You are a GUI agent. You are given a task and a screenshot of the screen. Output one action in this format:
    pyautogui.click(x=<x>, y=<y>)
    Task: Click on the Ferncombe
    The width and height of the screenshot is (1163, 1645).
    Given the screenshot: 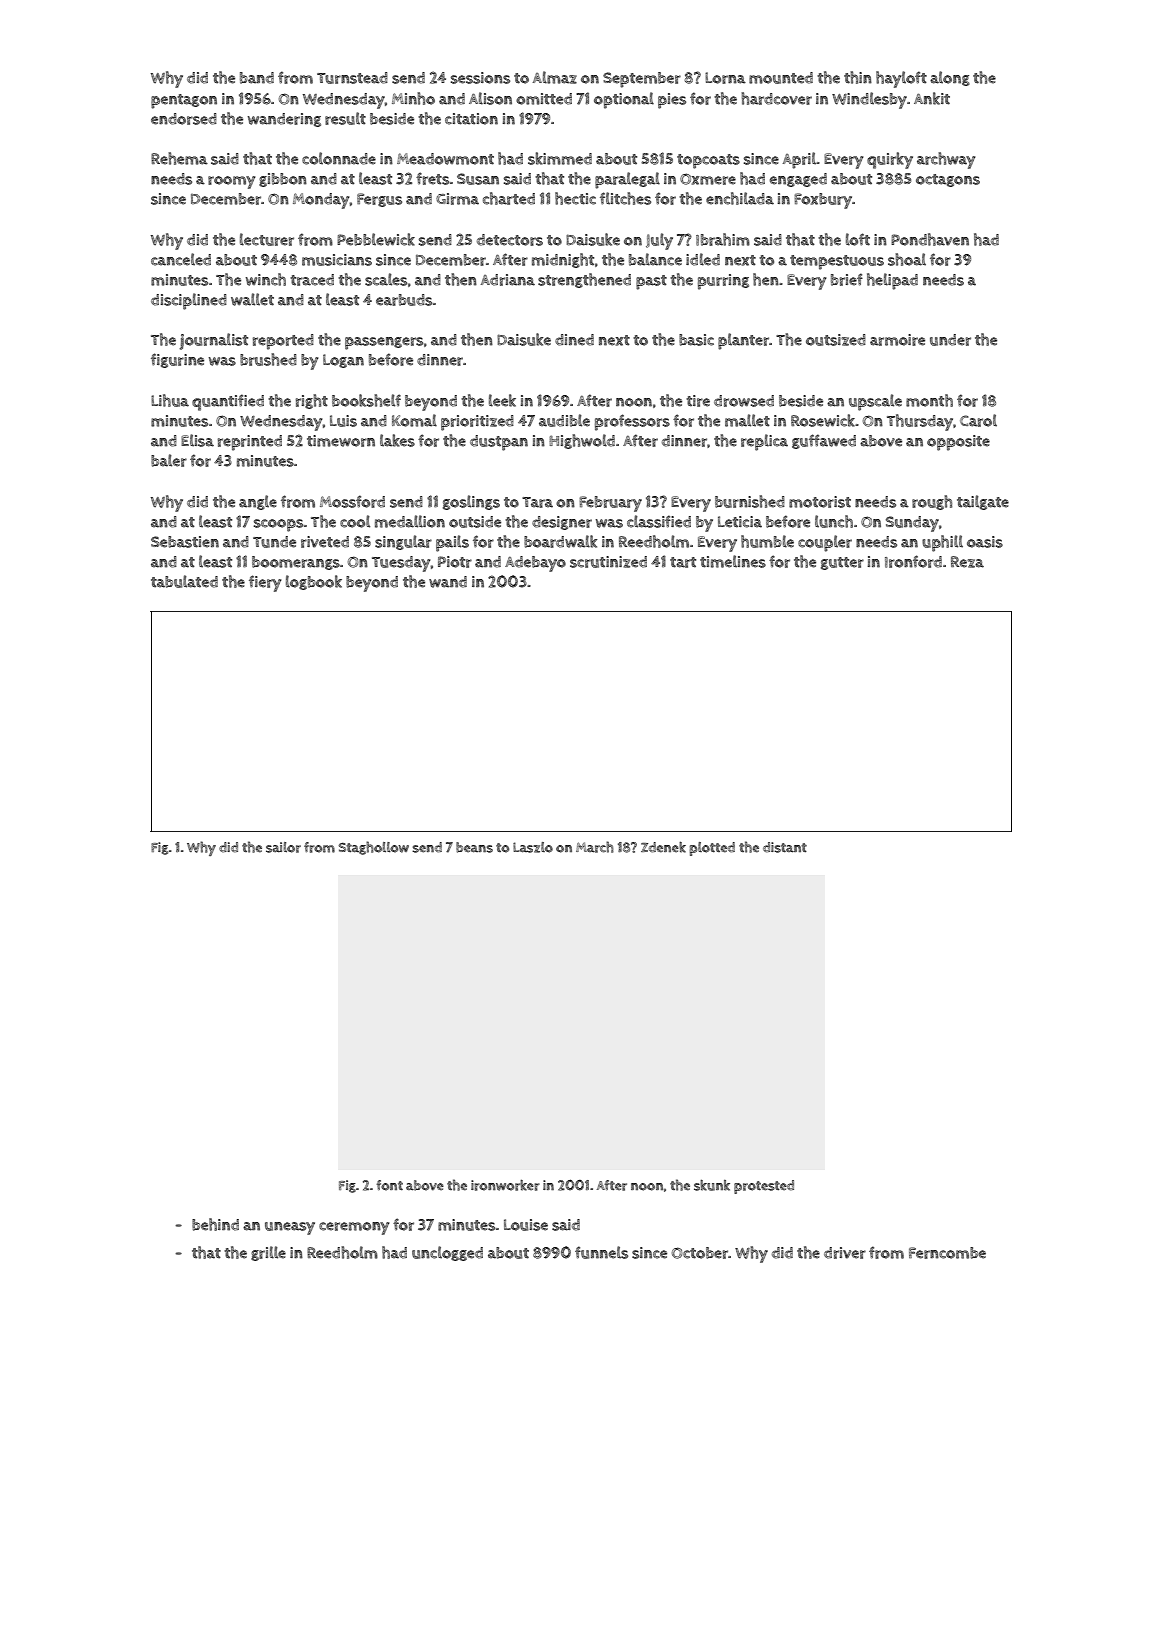 What is the action you would take?
    pyautogui.click(x=947, y=1253)
